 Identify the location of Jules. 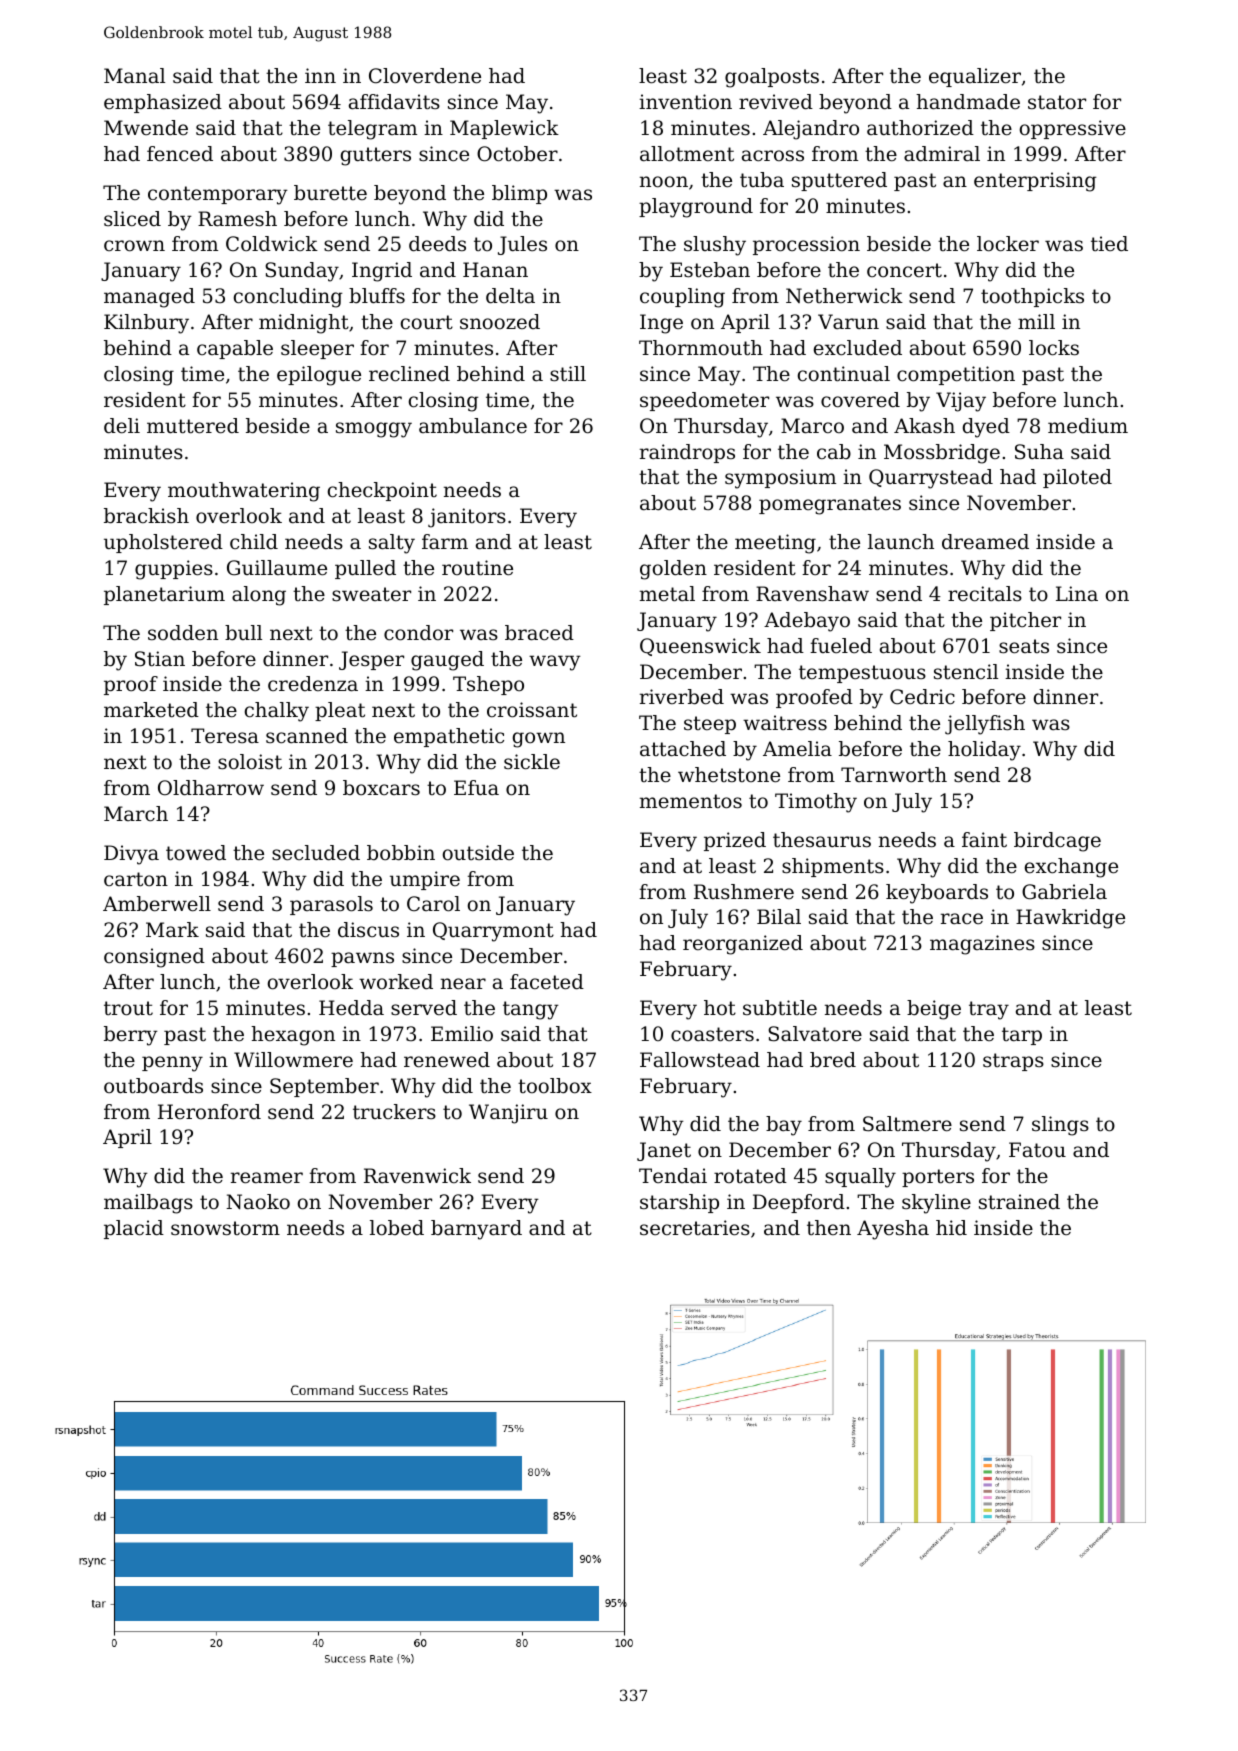
(522, 245).
